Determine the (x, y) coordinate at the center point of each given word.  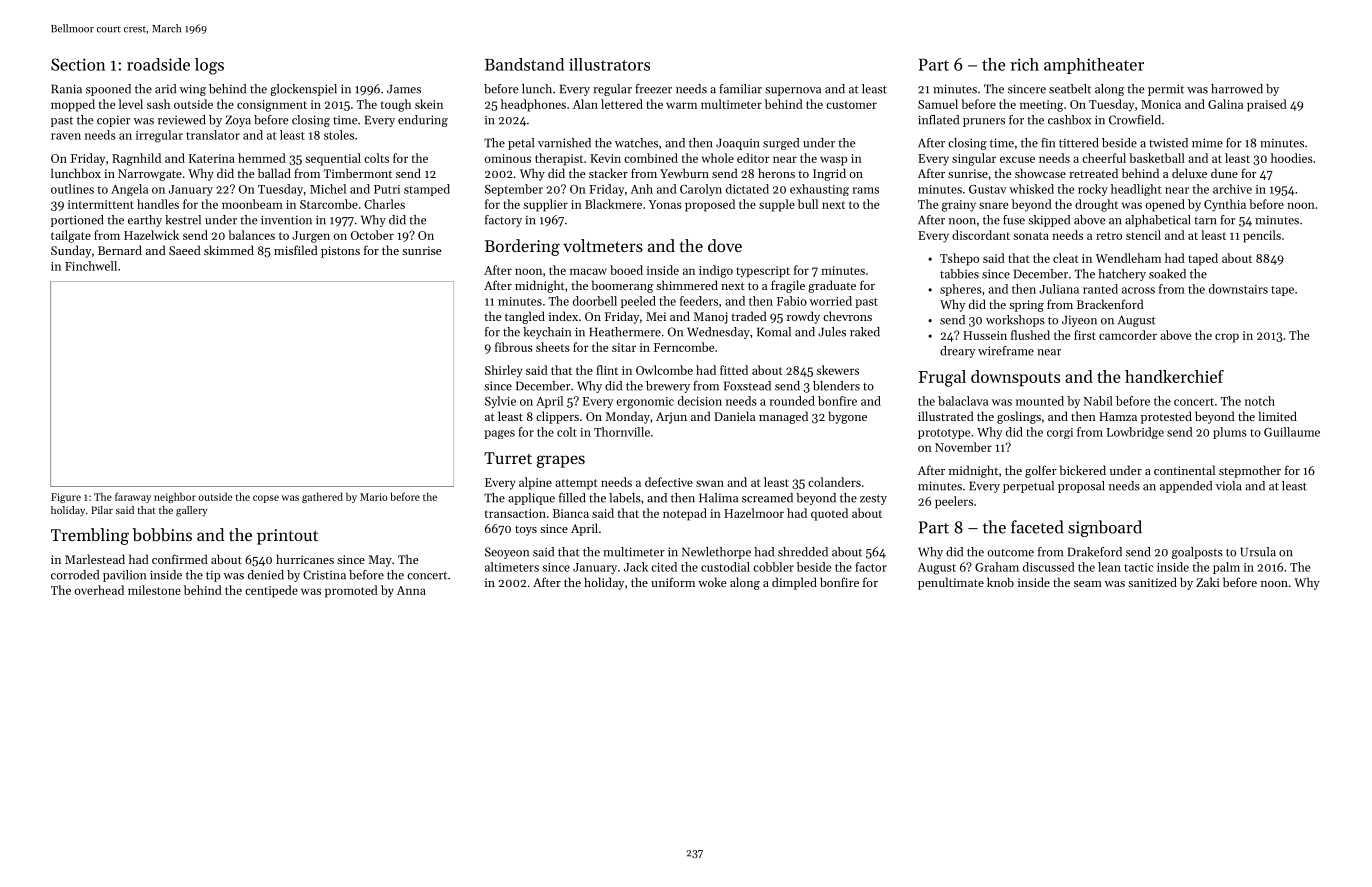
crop (1227, 338)
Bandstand (524, 64)
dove (725, 245)
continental (1184, 470)
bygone (847, 417)
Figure (66, 498)
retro (1109, 236)
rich (1024, 64)
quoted (829, 514)
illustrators (609, 64)
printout (287, 537)
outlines (72, 189)
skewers (837, 370)
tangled (525, 317)
